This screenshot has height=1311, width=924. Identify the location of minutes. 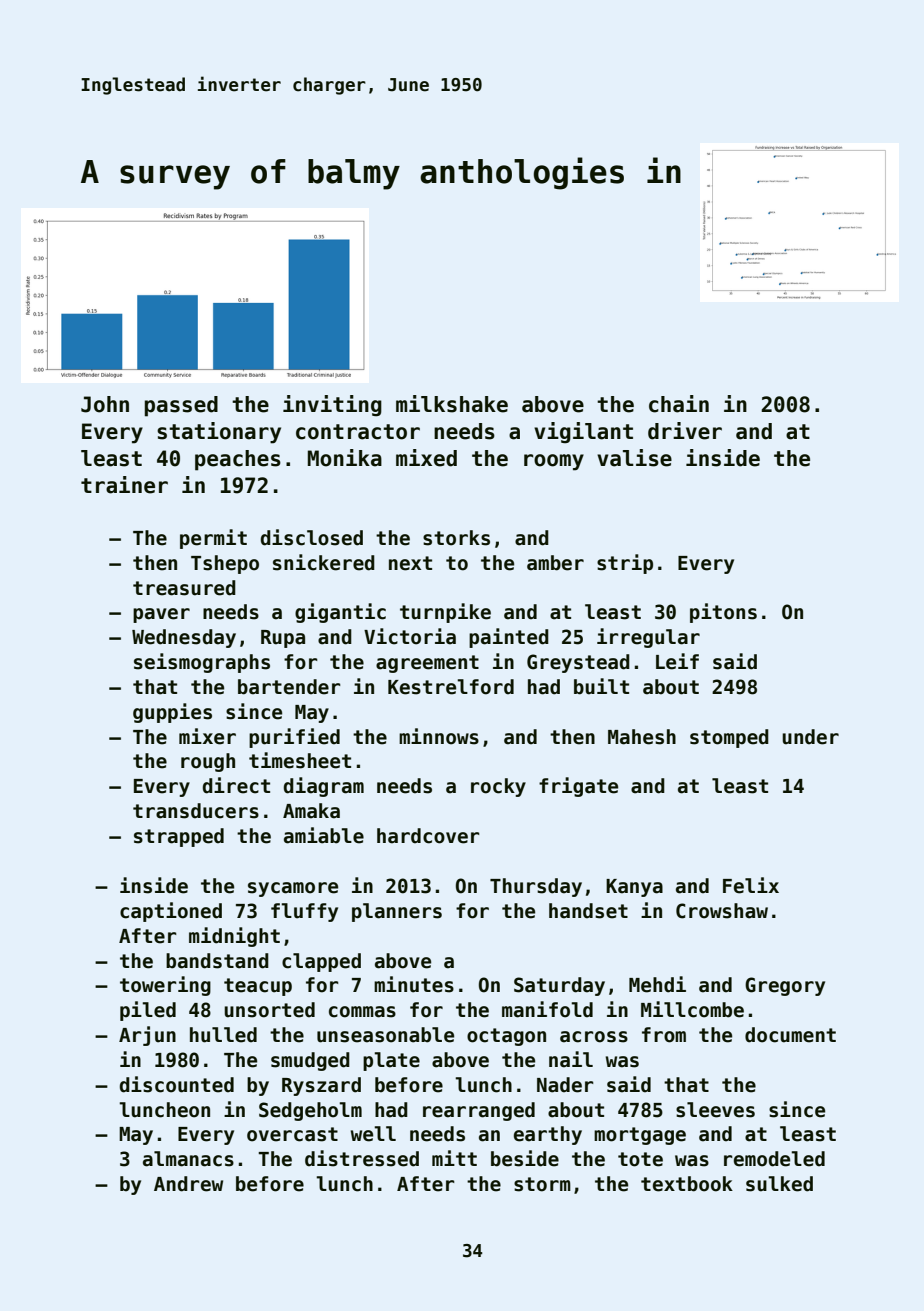
(414, 984).
